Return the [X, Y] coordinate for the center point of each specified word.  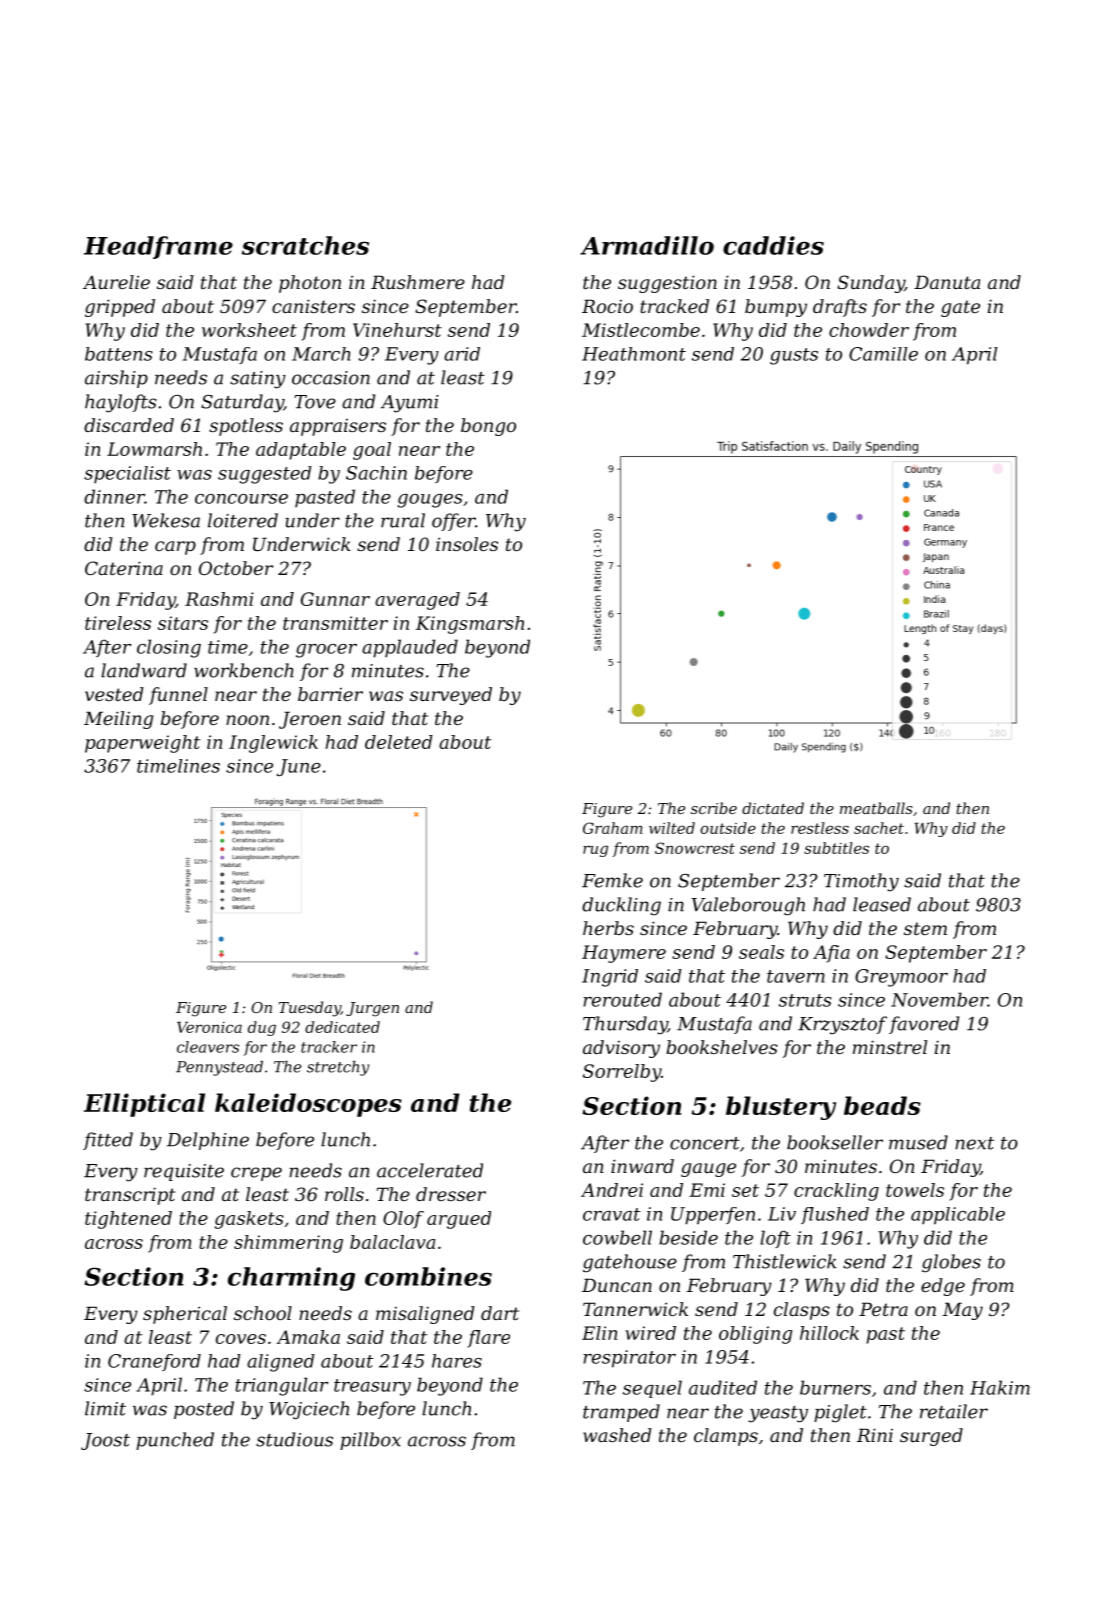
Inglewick [273, 744]
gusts [794, 356]
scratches [305, 245]
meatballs [876, 808]
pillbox [370, 1441]
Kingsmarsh [470, 625]
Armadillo [647, 245]
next [974, 1143]
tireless [118, 623]
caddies [773, 245]
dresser [451, 1194]
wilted [672, 828]
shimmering [288, 1244]
